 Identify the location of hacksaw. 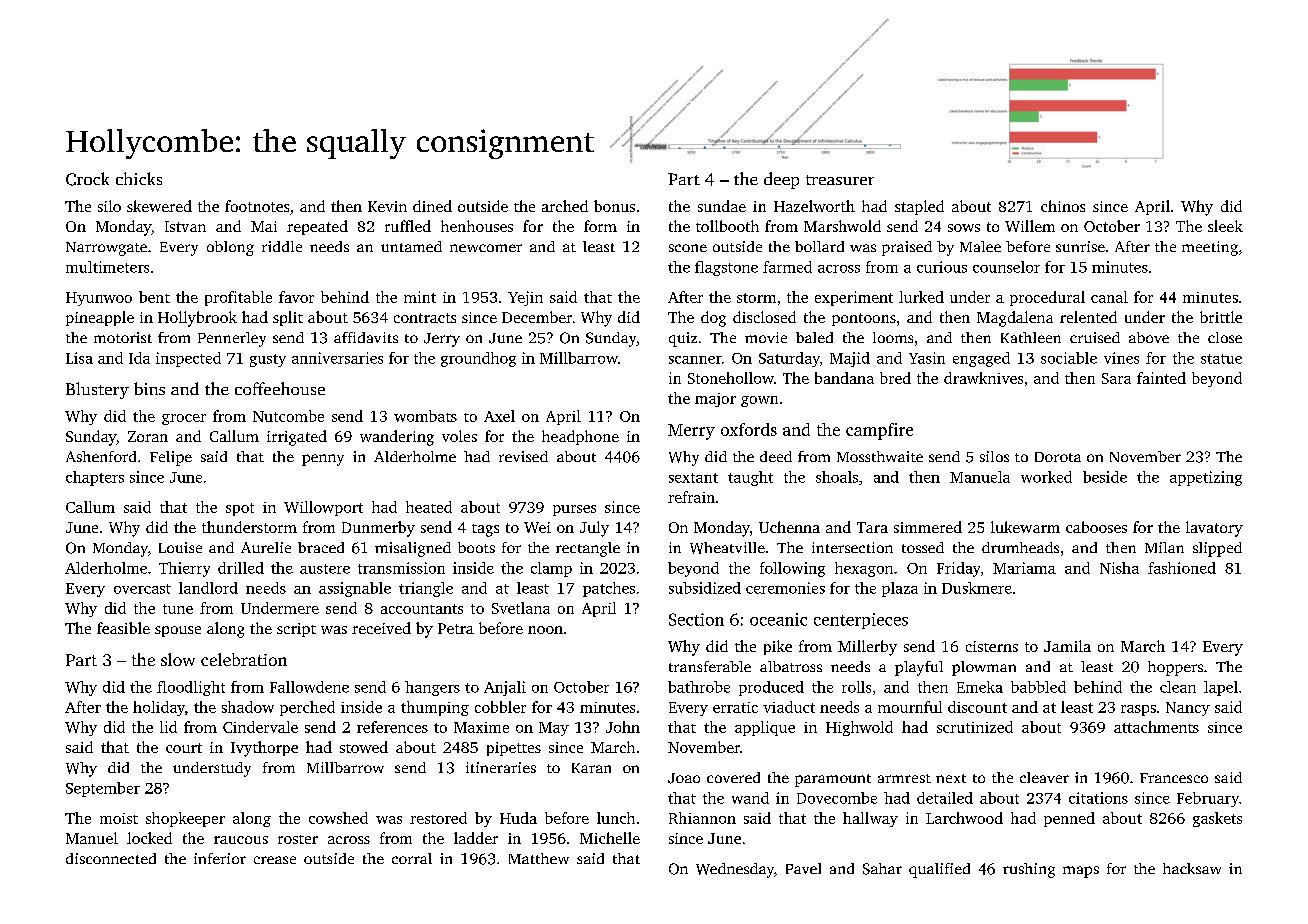
(1192, 868).
